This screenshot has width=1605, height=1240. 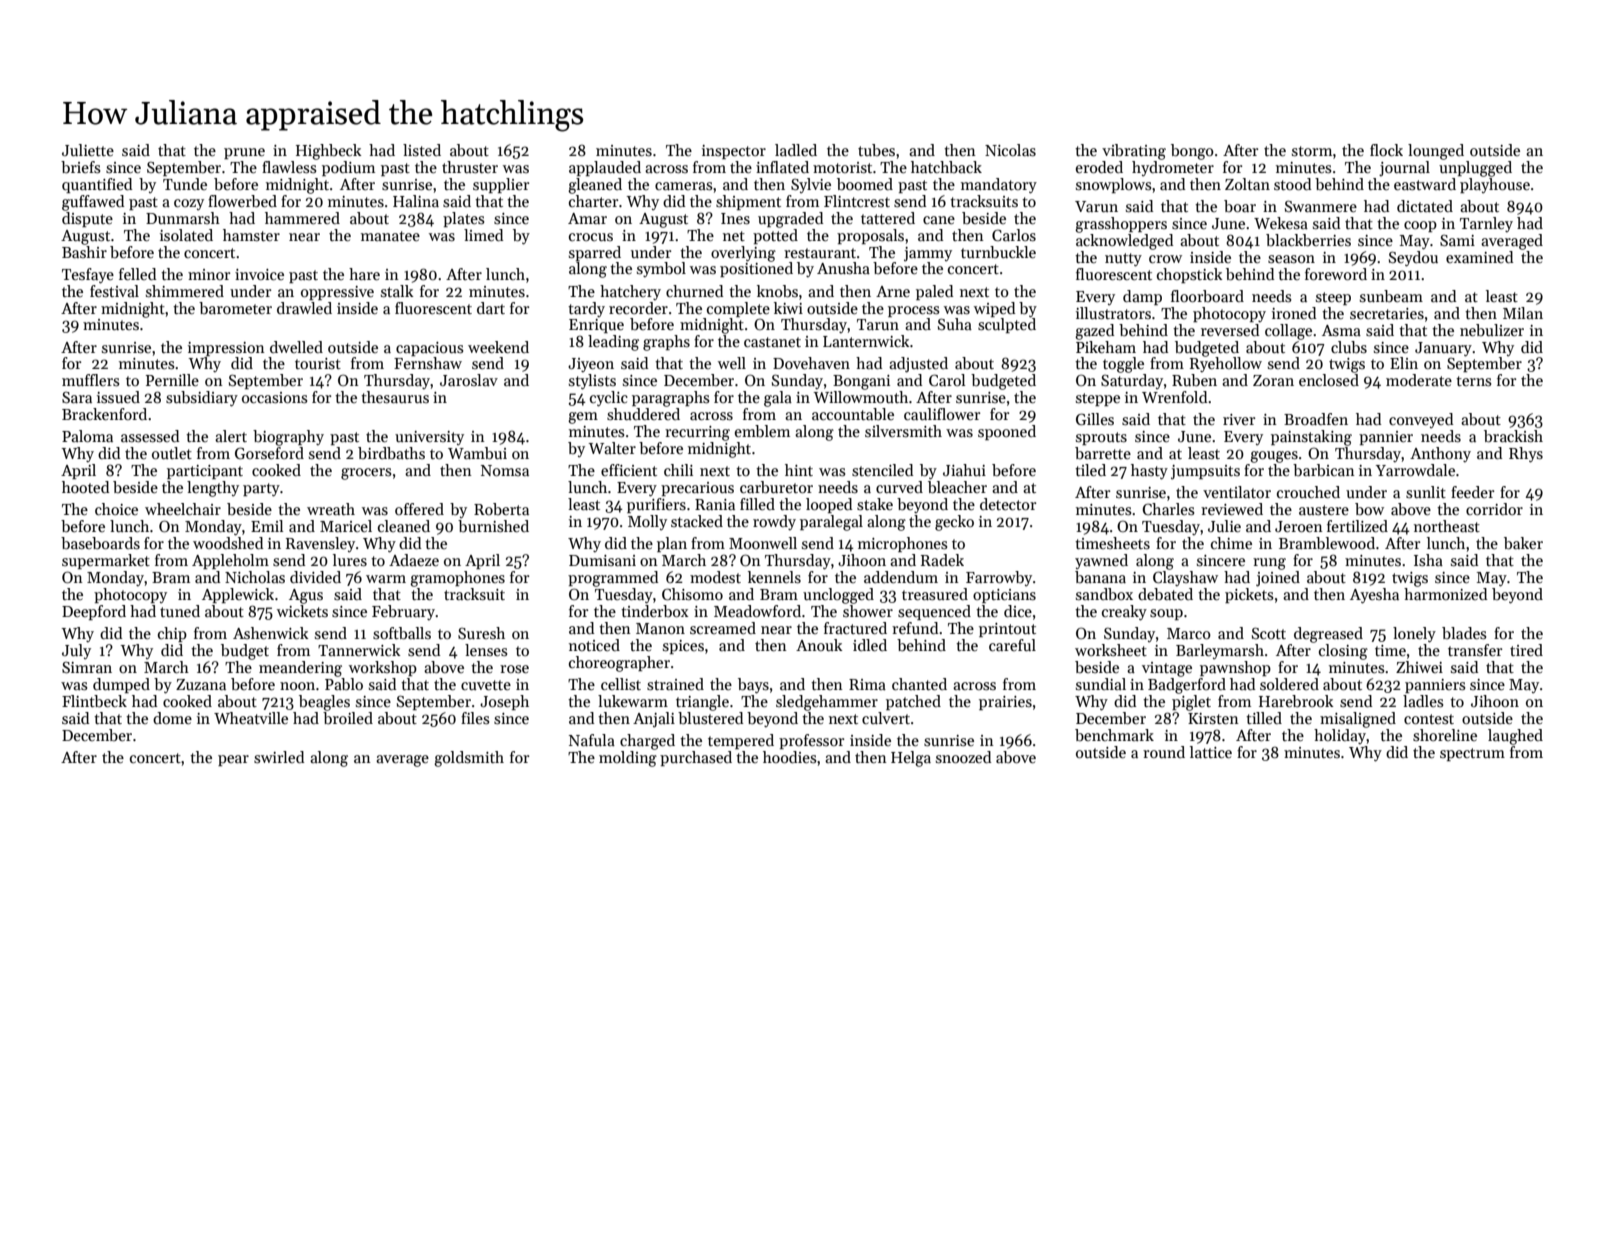 What do you see at coordinates (228, 543) in the screenshot?
I see `woodshed` at bounding box center [228, 543].
